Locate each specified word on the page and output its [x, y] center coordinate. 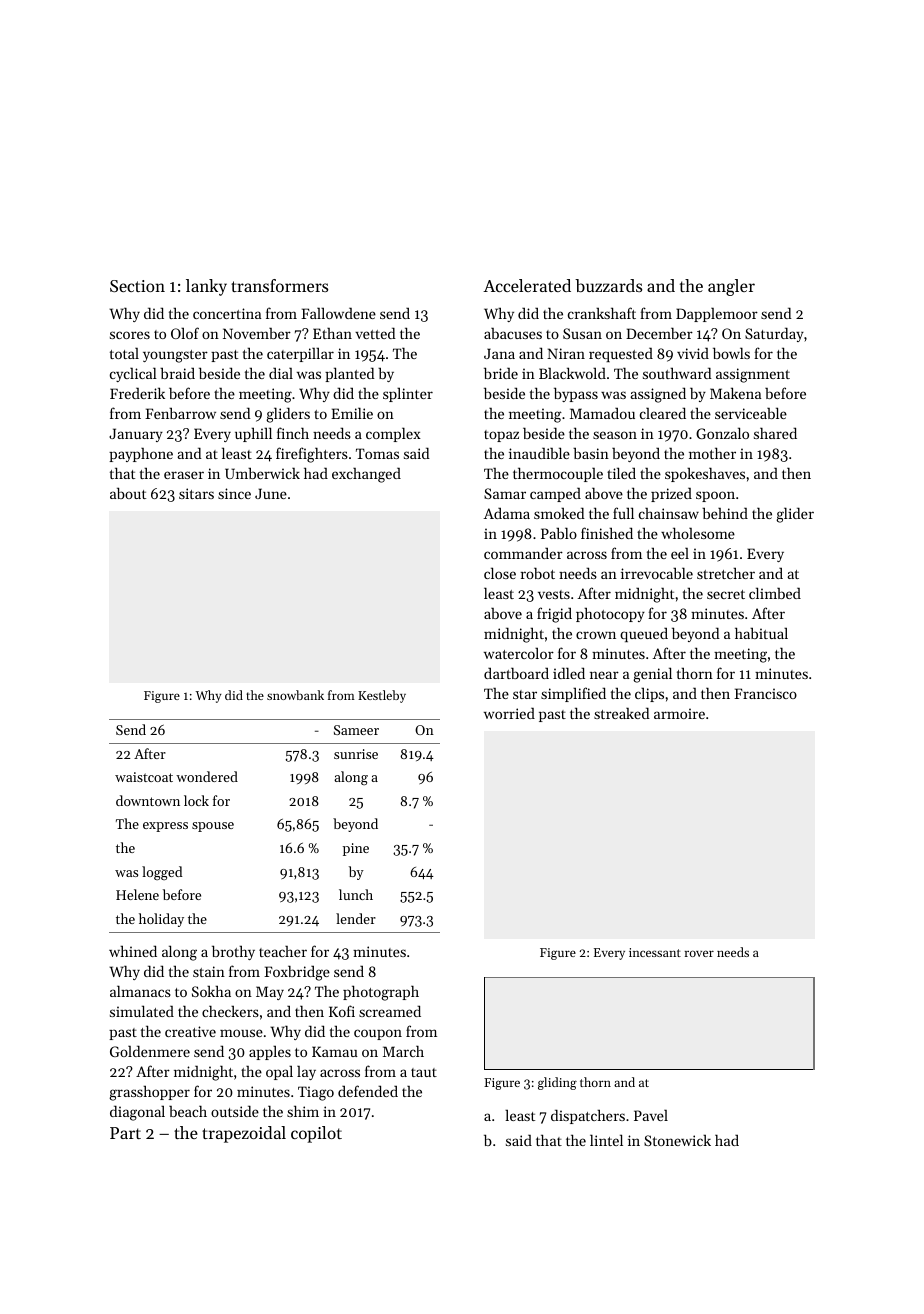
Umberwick [262, 473]
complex [393, 434]
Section [137, 286]
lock [196, 800]
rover [699, 953]
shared [775, 433]
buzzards [608, 285]
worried [509, 713]
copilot [316, 1134]
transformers [279, 285]
